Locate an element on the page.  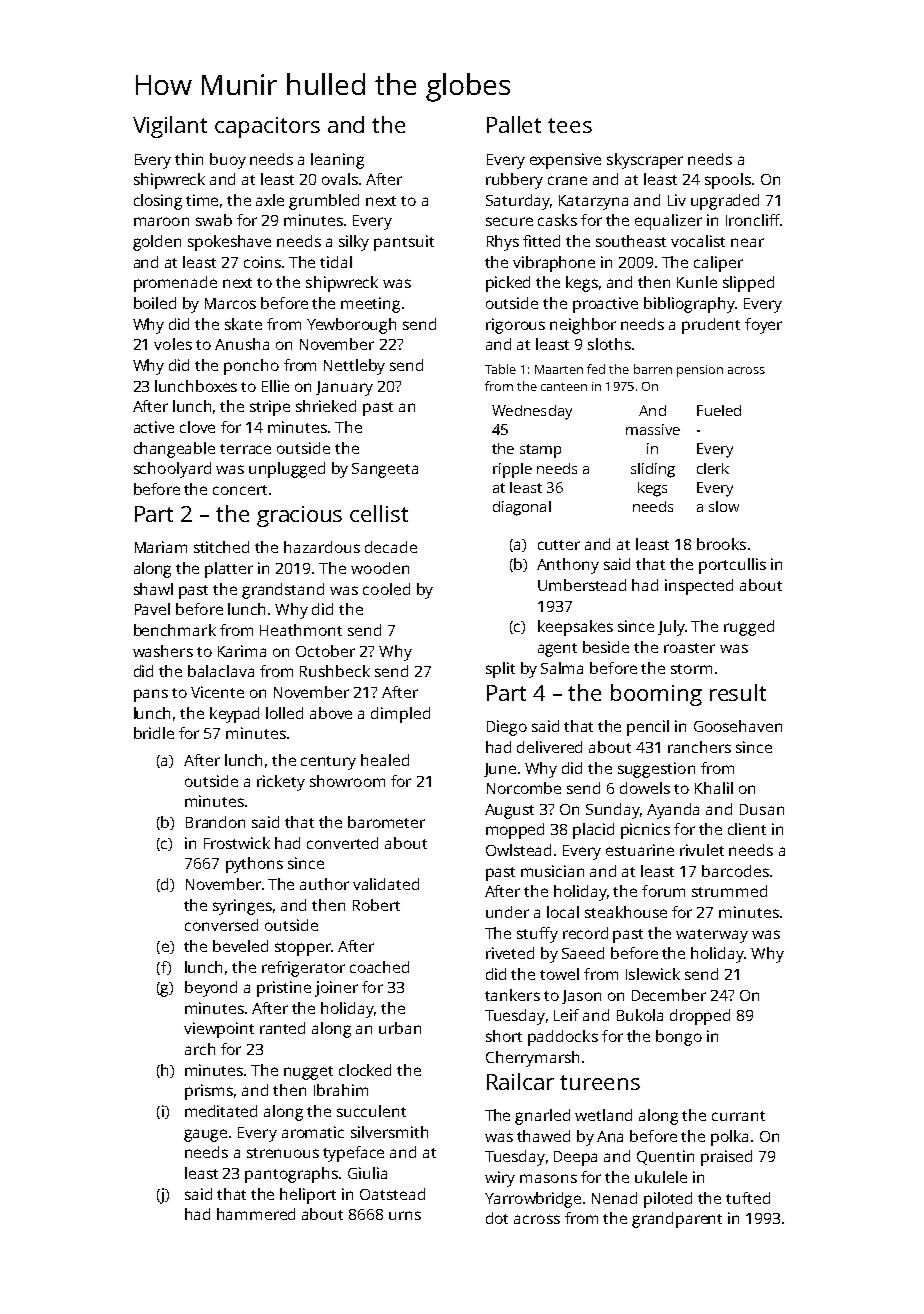
tankers is located at coordinates (512, 995).
